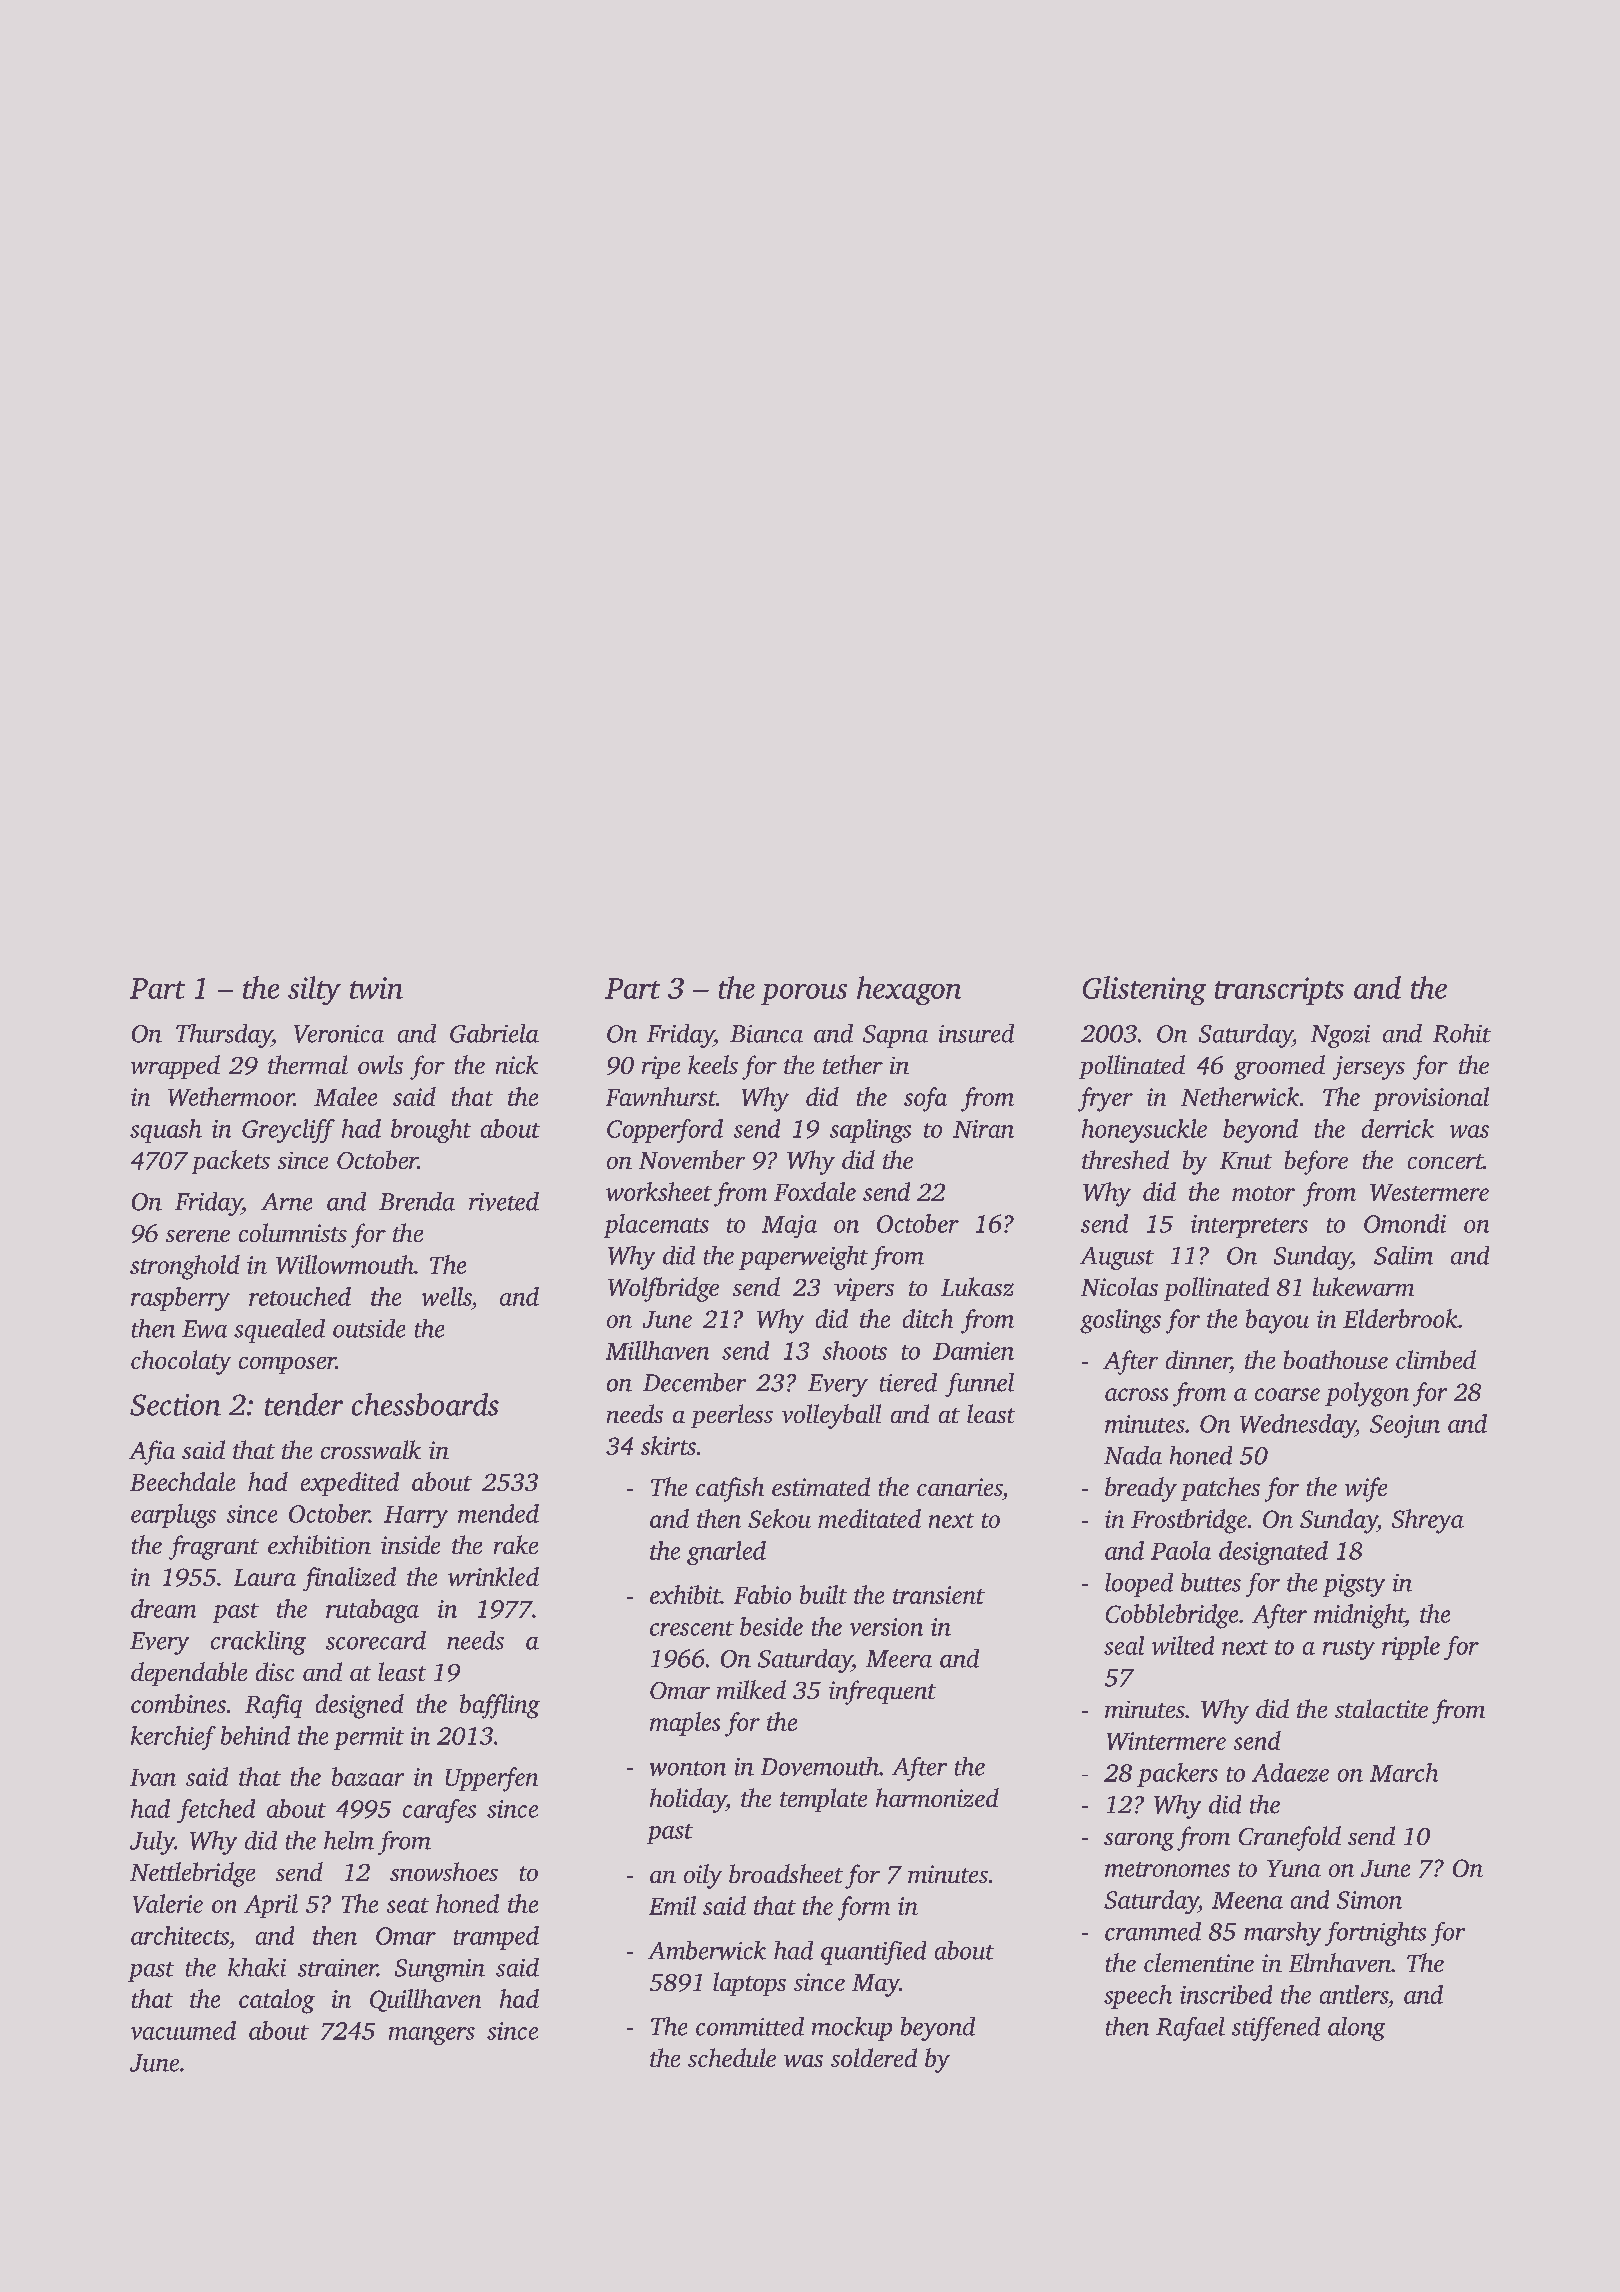 This screenshot has width=1620, height=2292. Describe the element at coordinates (504, 1201) in the screenshot. I see `riveted` at that location.
